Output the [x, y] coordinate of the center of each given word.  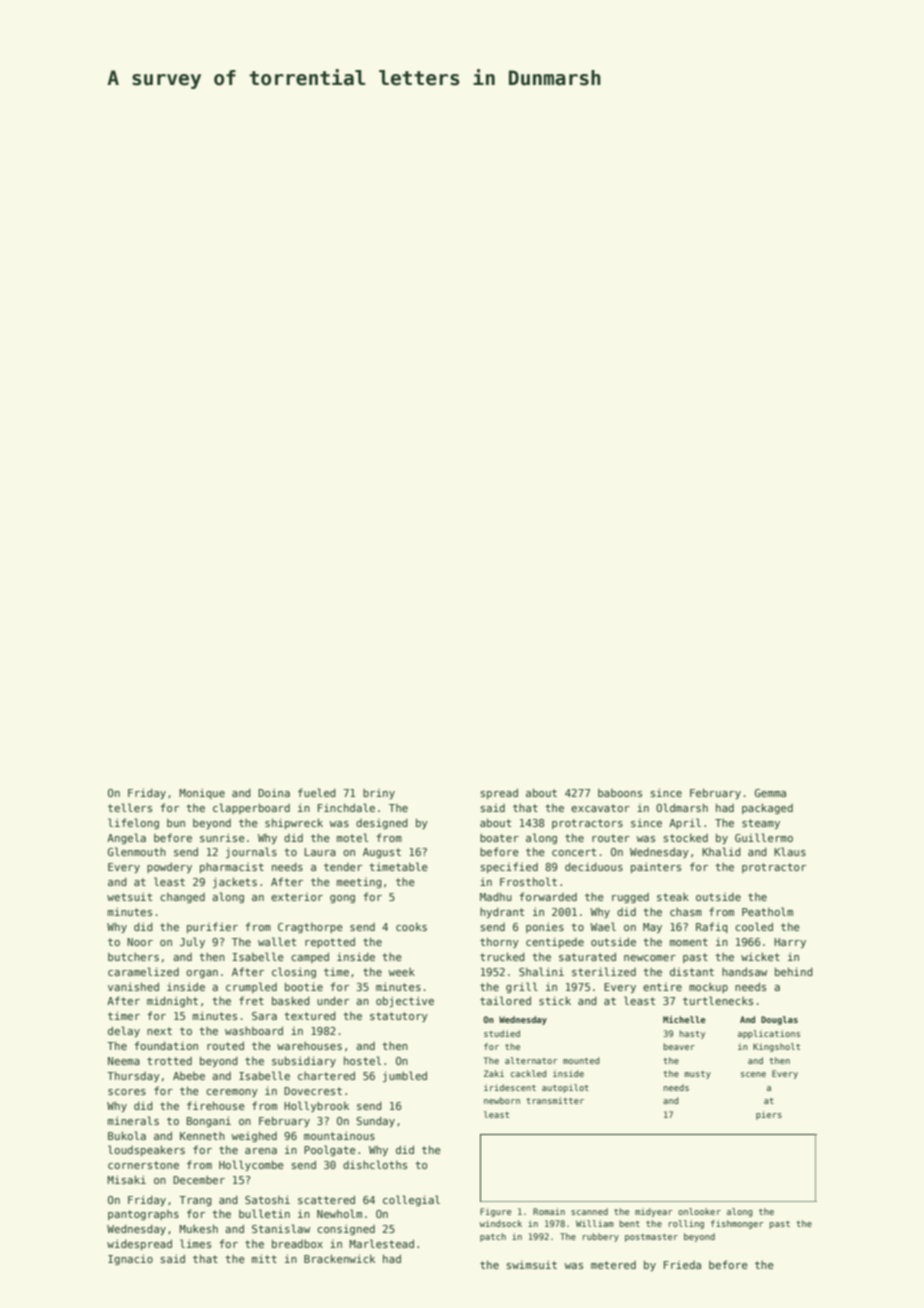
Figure [495, 1212]
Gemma [770, 793]
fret [251, 1000]
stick [555, 1000]
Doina [274, 792]
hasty [692, 1034]
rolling [686, 1224]
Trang [195, 1201]
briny [379, 794]
